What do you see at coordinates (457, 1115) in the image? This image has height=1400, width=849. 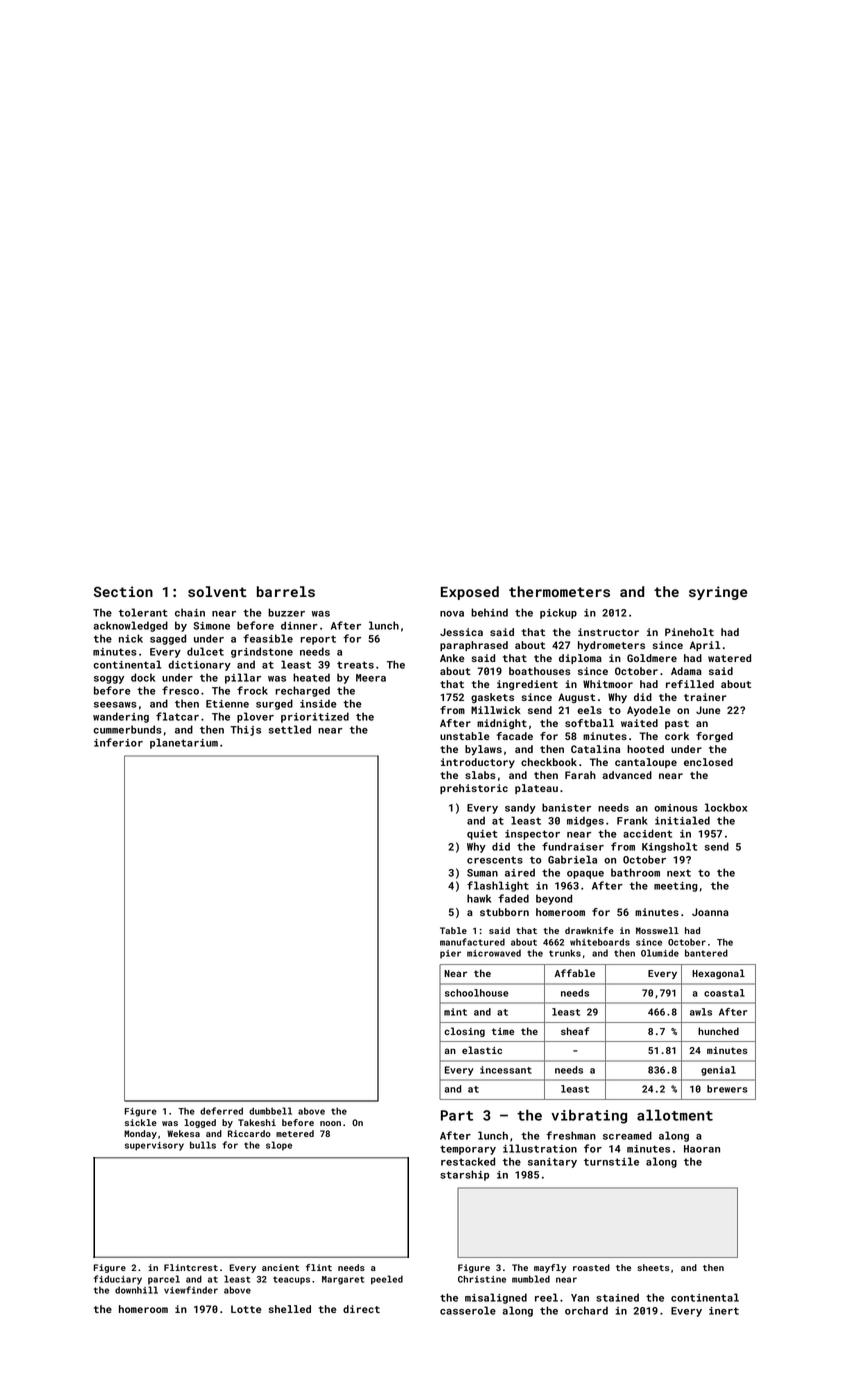 I see `Part` at bounding box center [457, 1115].
